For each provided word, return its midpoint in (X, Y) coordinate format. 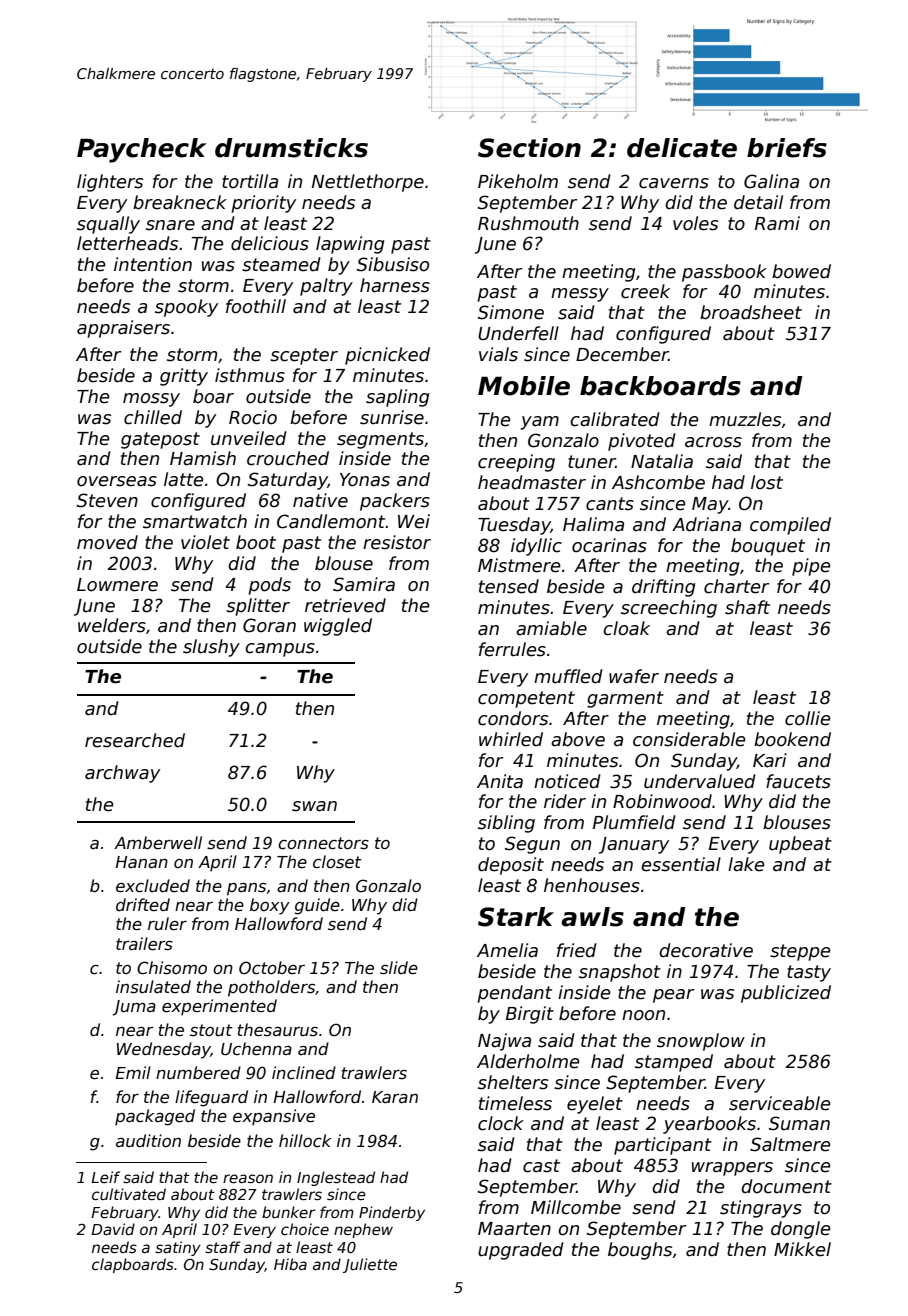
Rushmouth (528, 223)
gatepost (160, 440)
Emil (133, 1072)
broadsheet (751, 312)
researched (135, 740)
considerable (689, 739)
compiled (790, 526)
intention (153, 264)
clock (501, 1123)
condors (513, 718)
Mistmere (519, 565)
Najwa (504, 1042)
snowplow (701, 1042)
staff (223, 1247)
